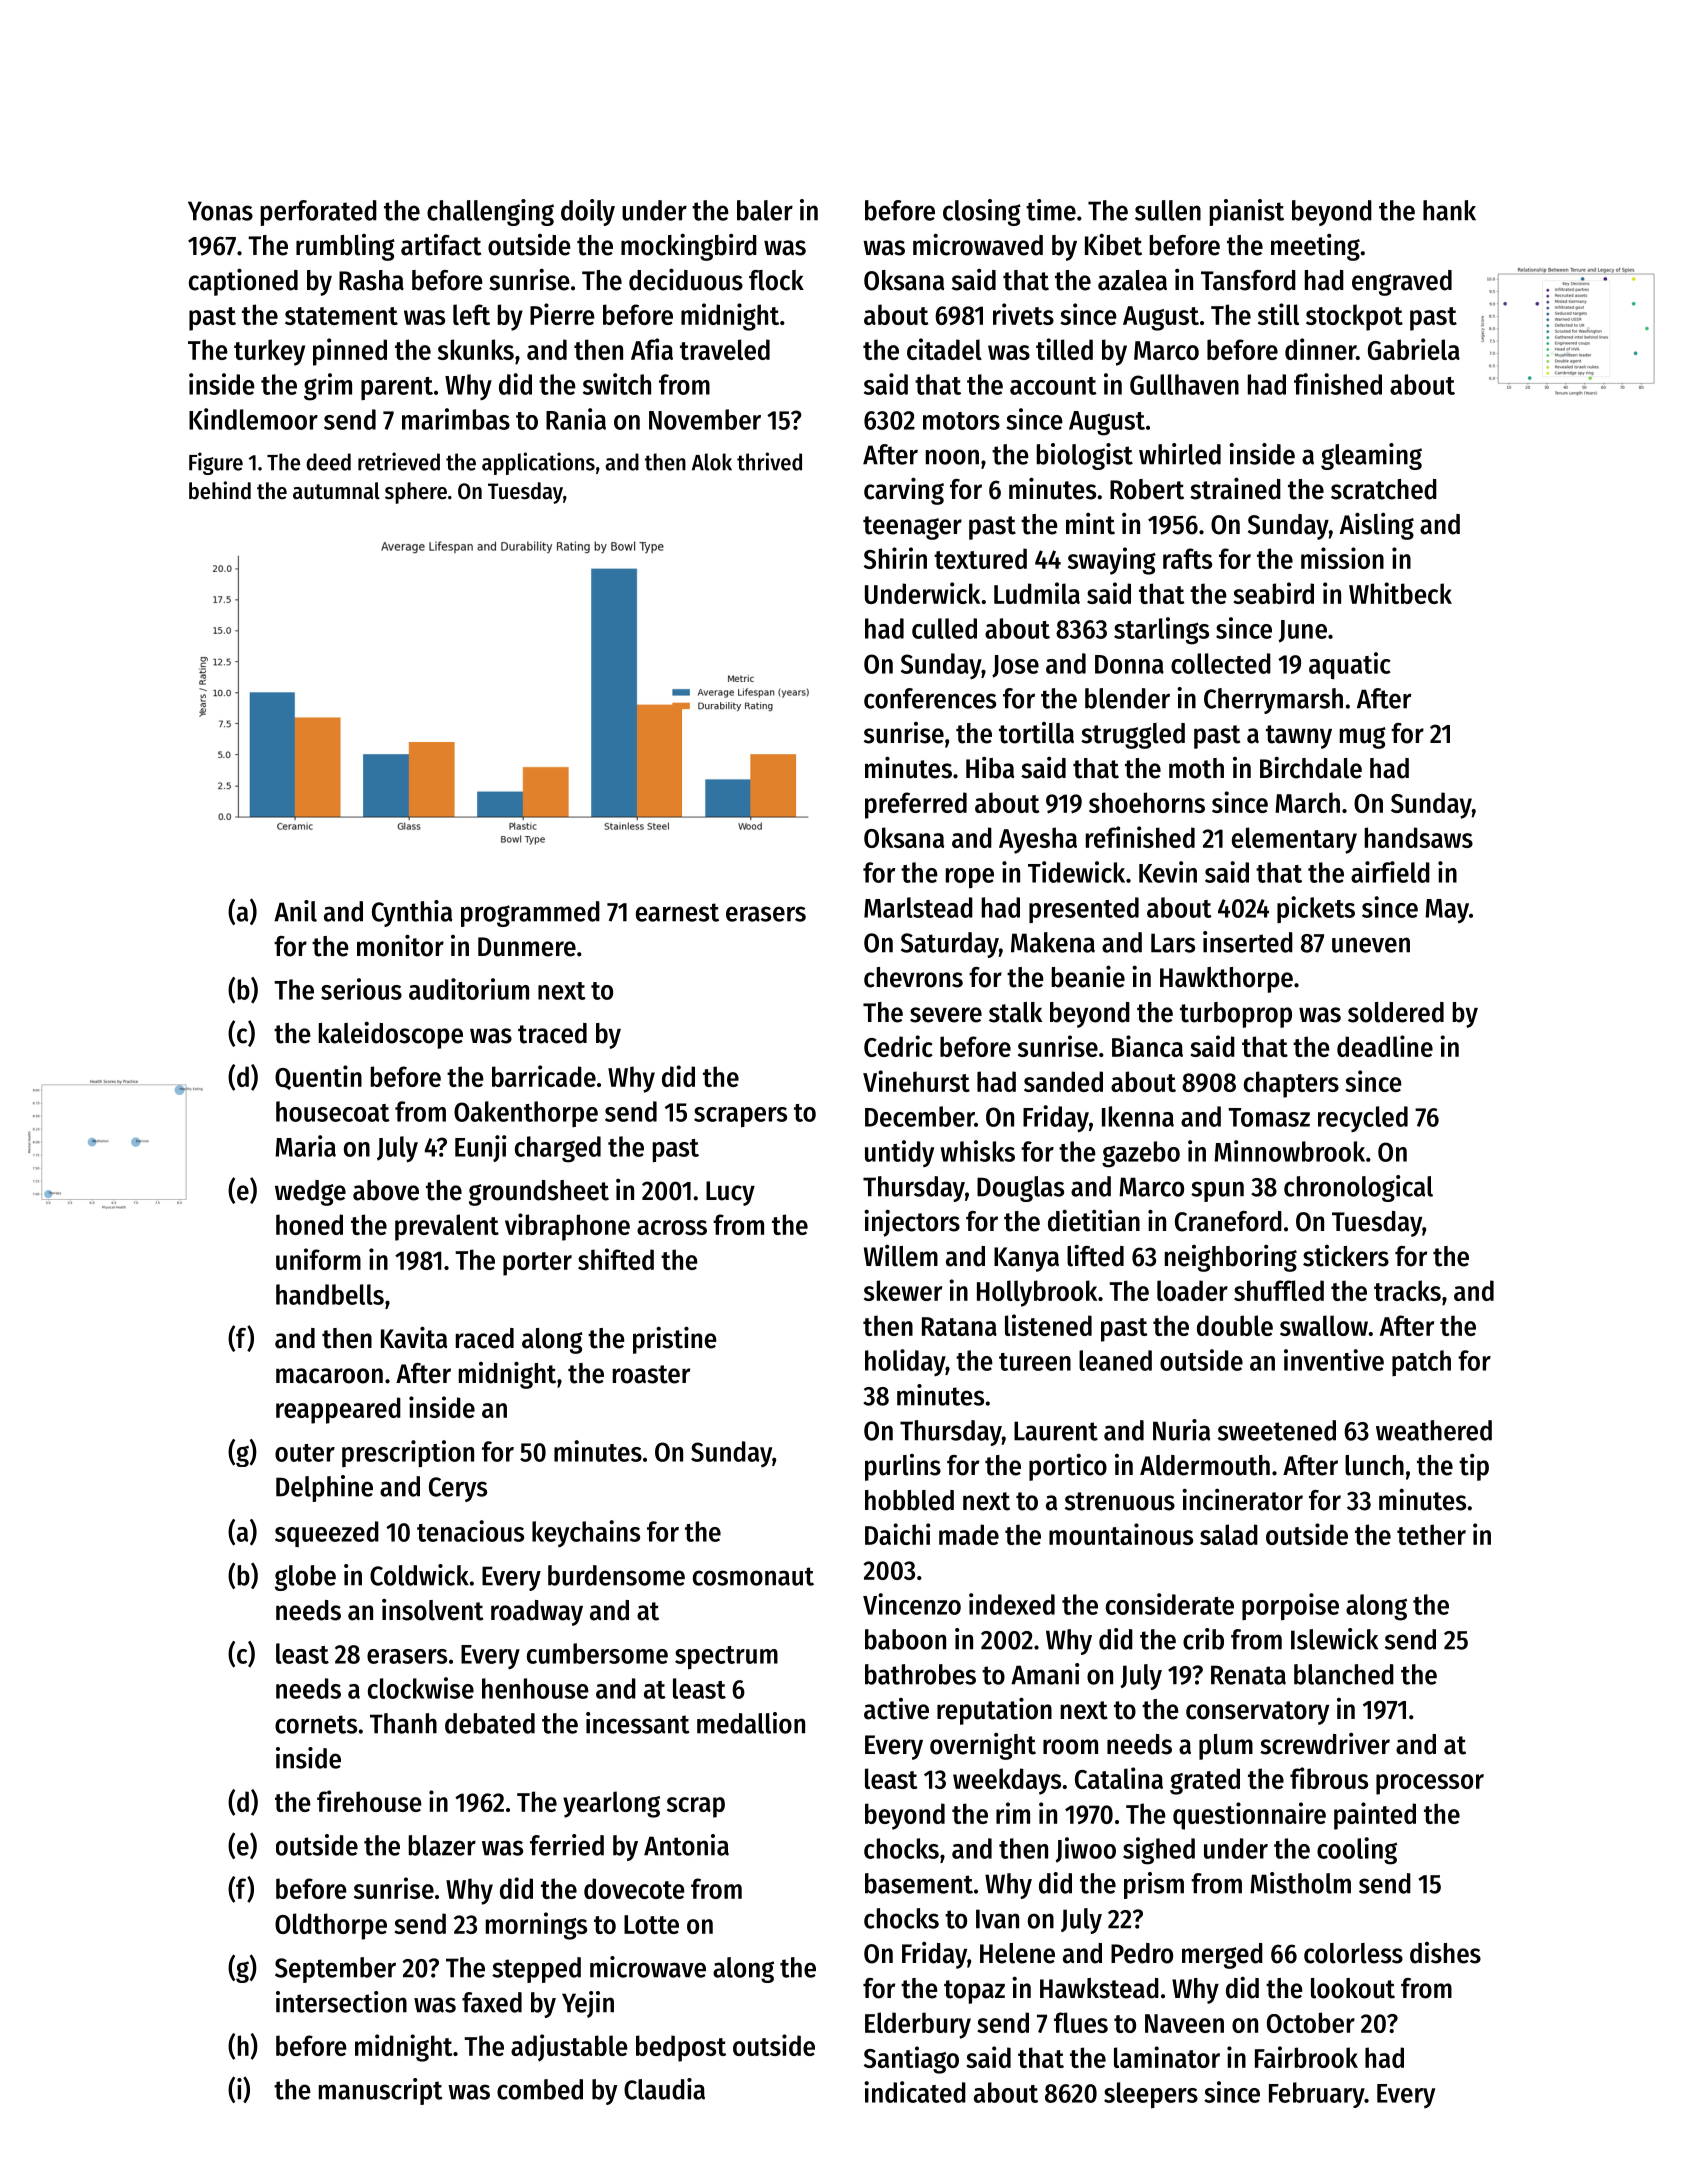 This page has height=2178, width=1683. Describe the element at coordinates (1421, 1363) in the page. I see `patch` at that location.
